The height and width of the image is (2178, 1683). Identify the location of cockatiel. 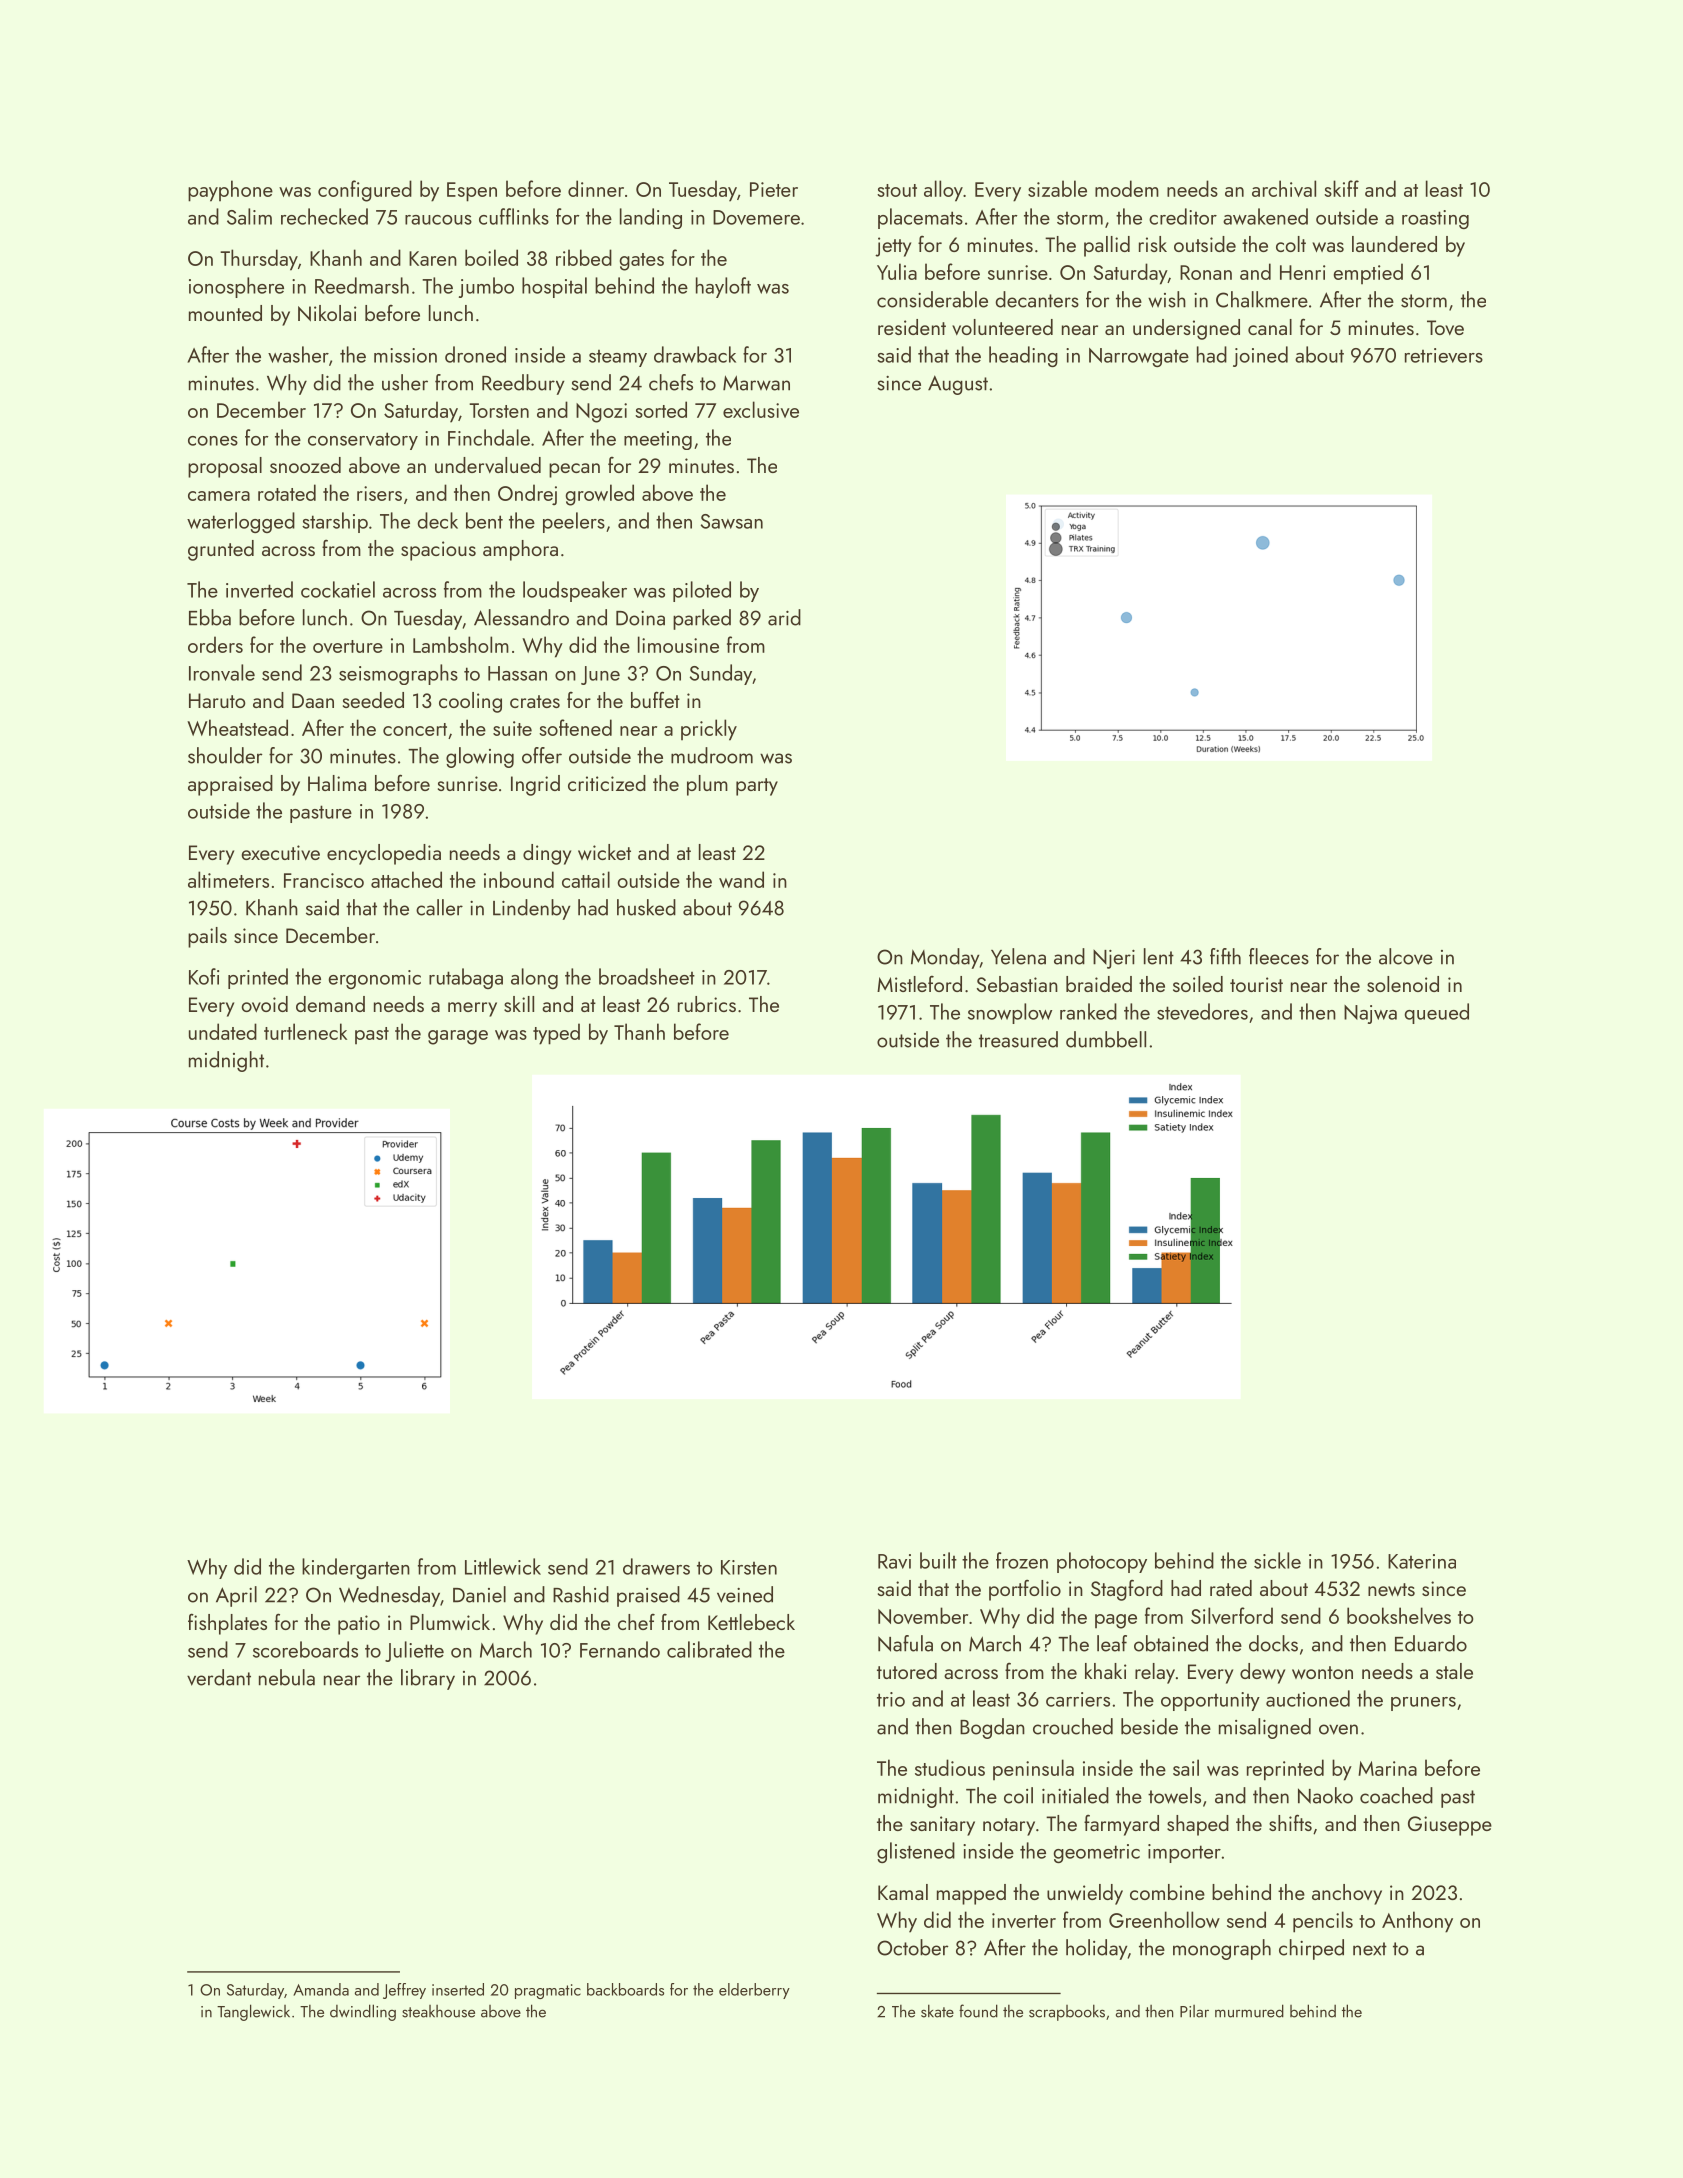
(338, 589).
